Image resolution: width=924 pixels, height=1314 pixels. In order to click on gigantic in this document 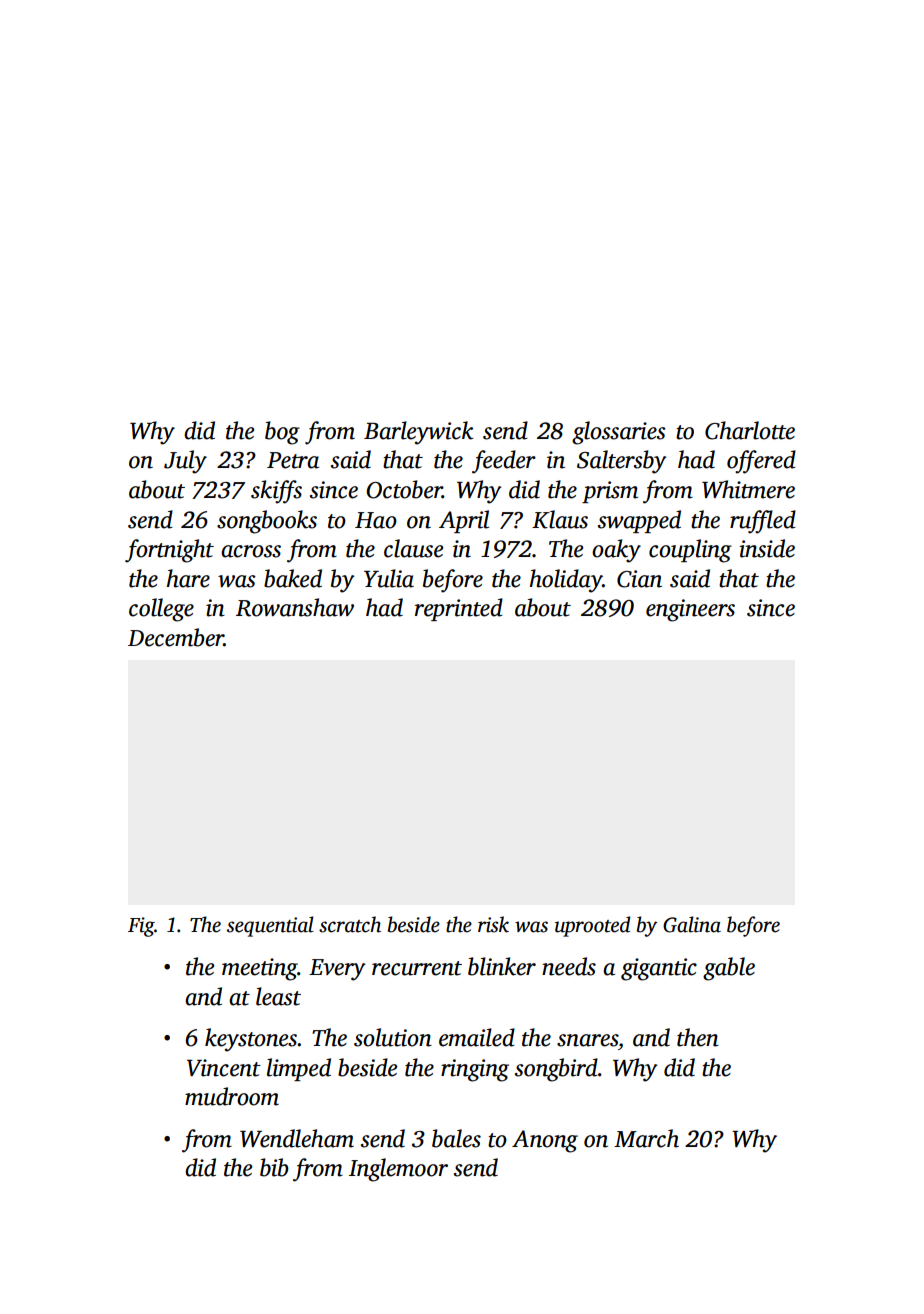, I will do `click(659, 969)`.
